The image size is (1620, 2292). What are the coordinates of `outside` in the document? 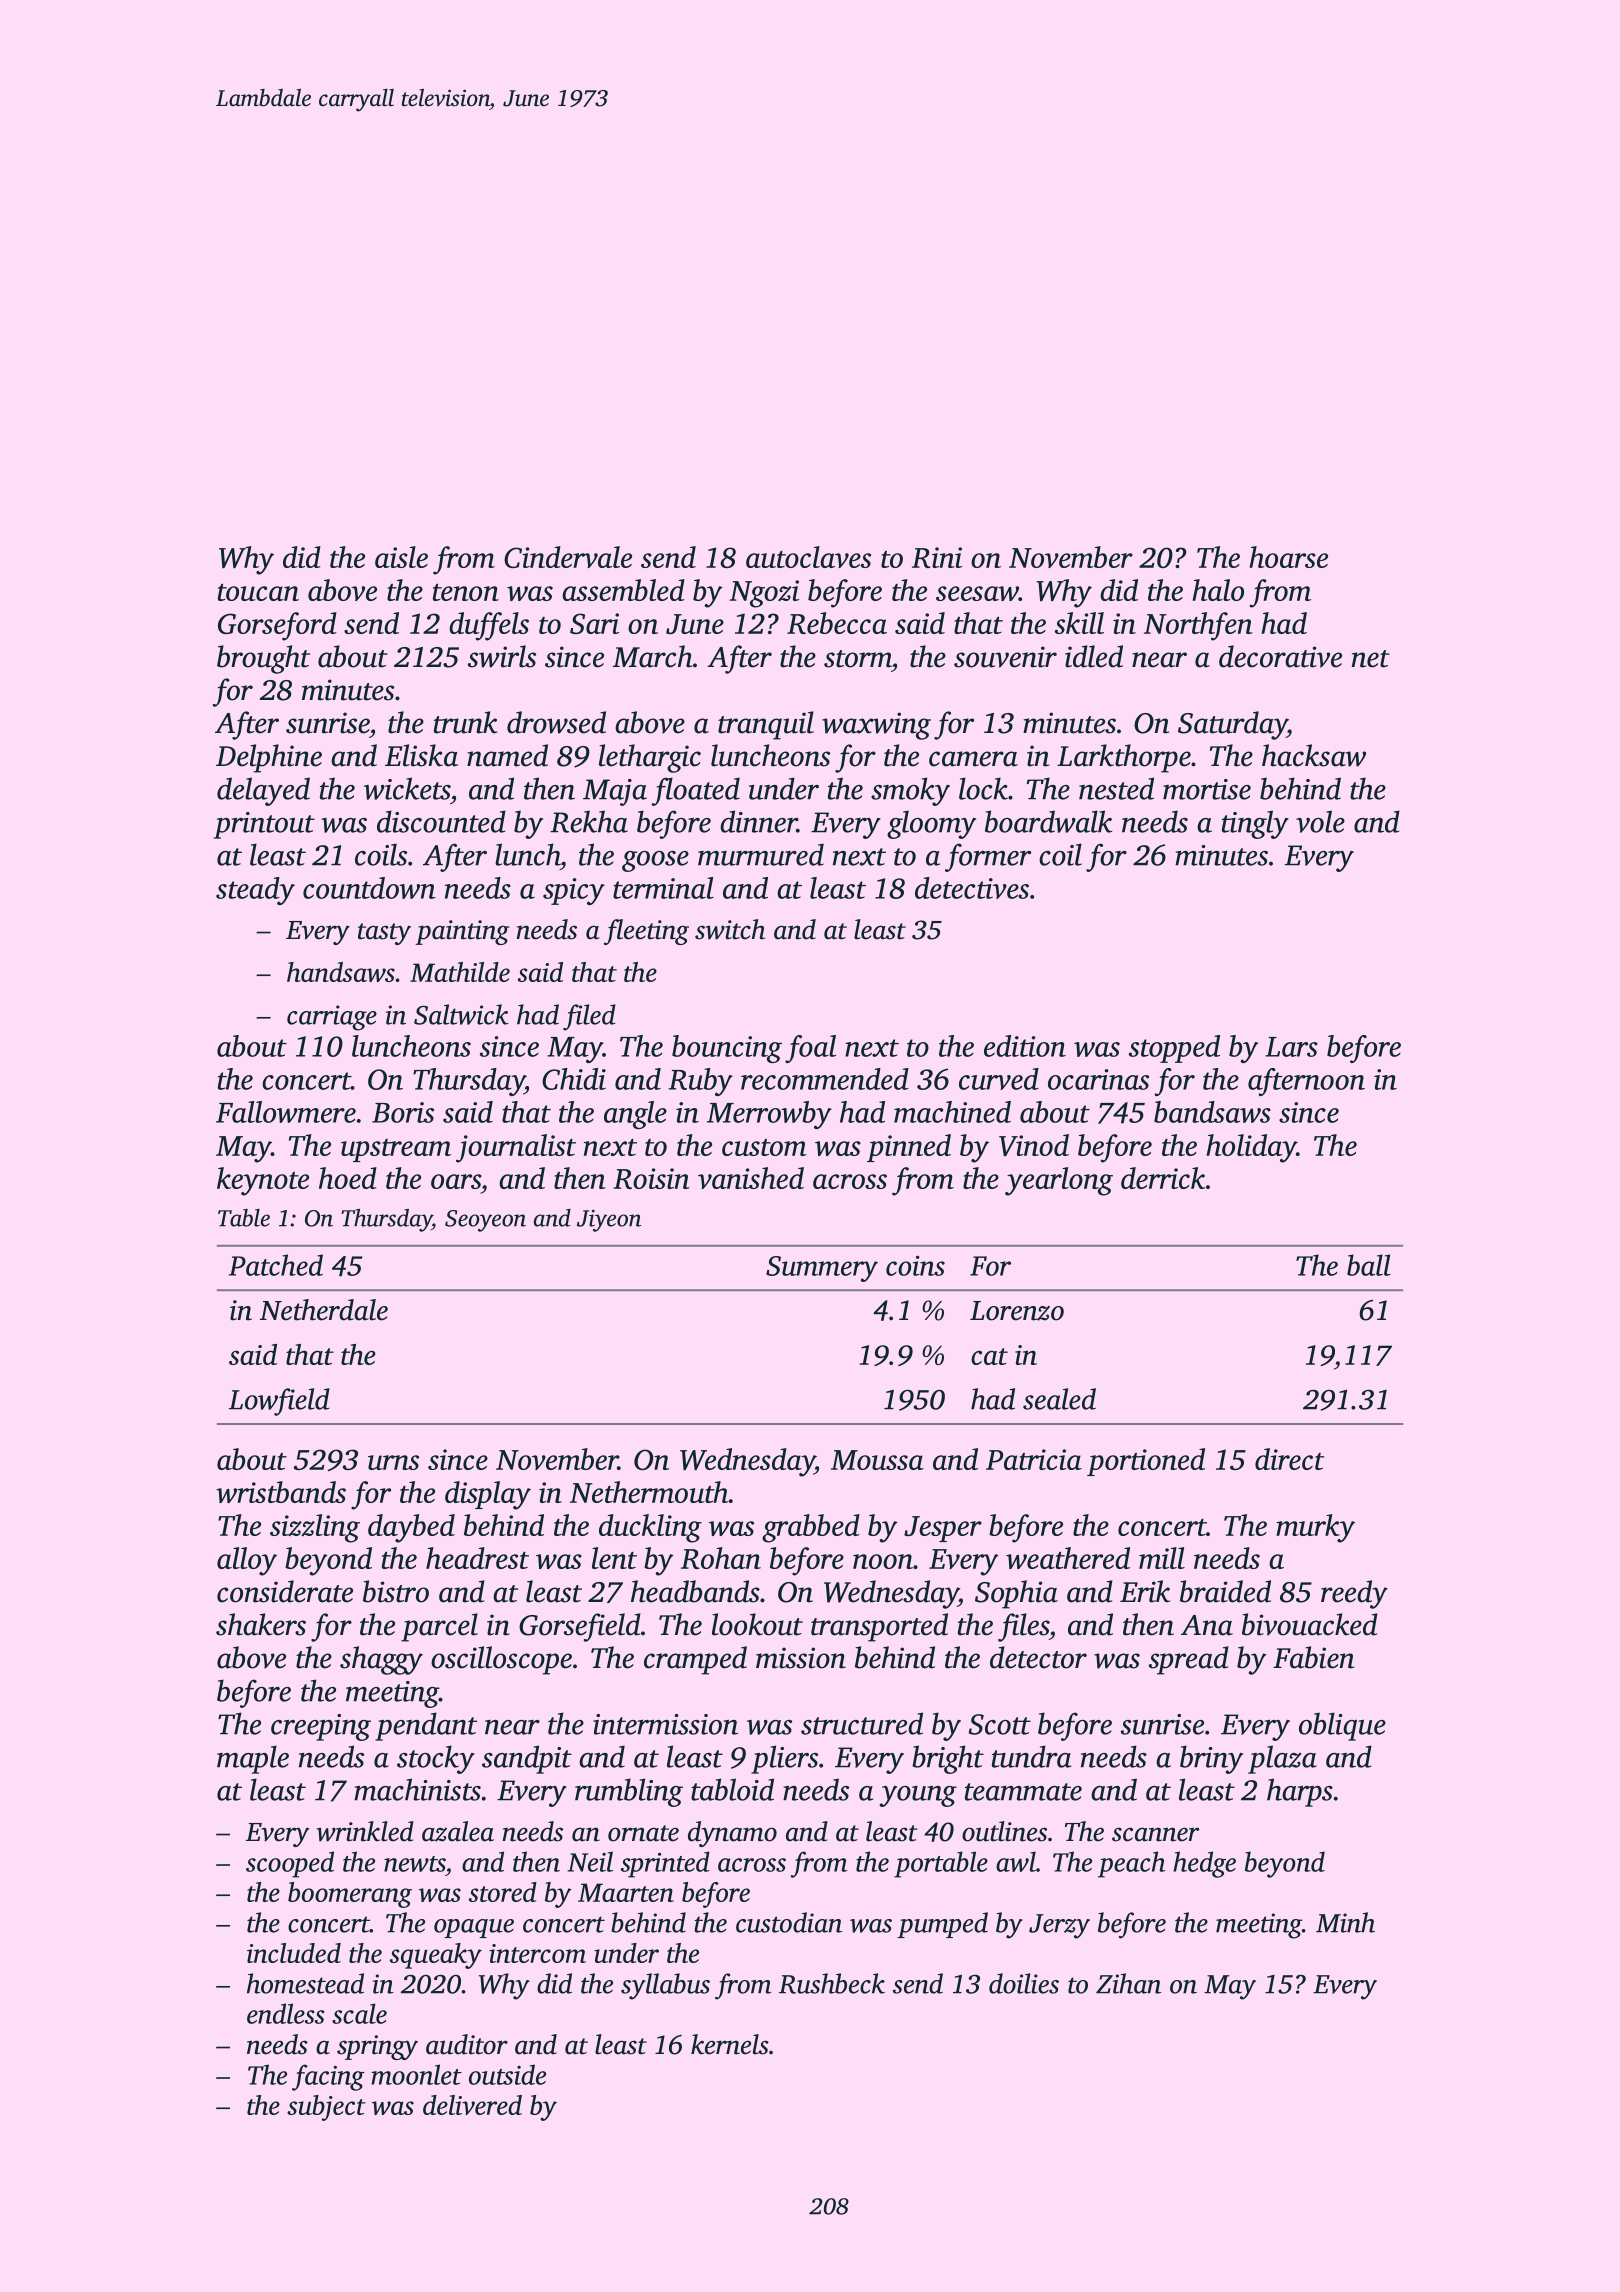 It's located at (507, 2074).
